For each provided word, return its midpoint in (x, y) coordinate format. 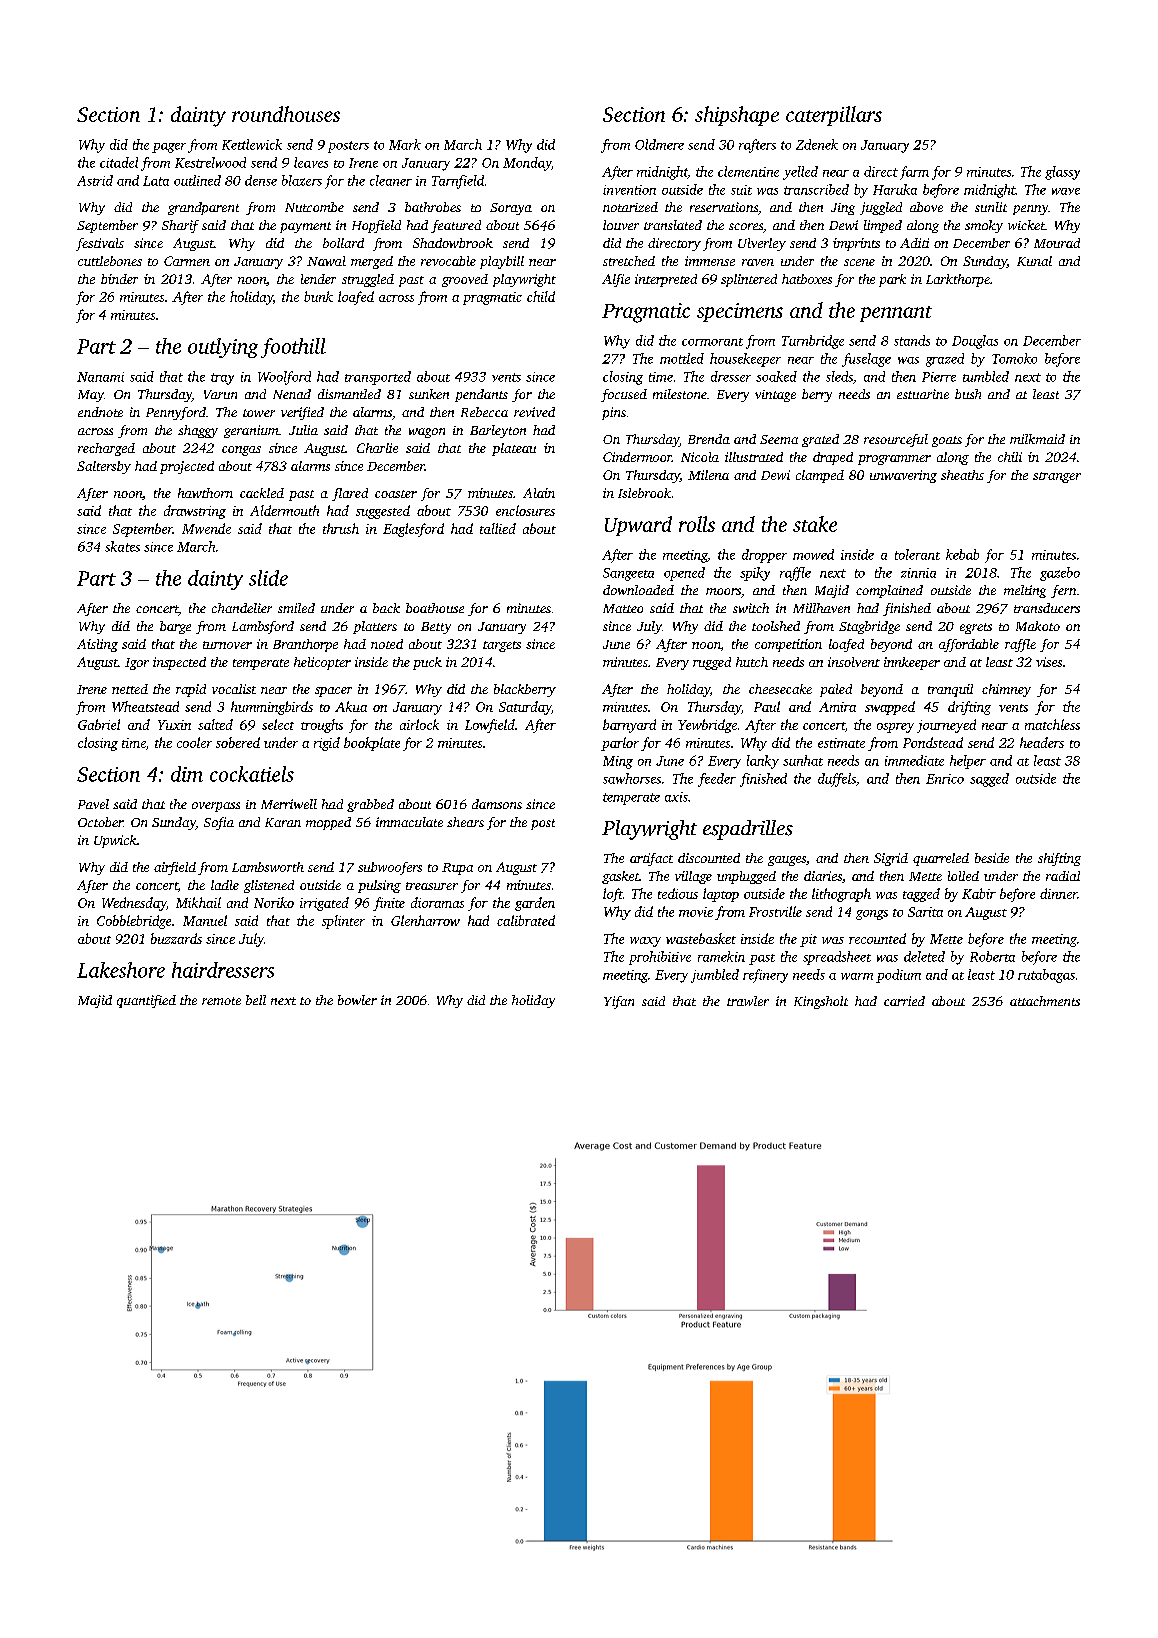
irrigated (324, 904)
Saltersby (104, 467)
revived (534, 412)
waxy (645, 942)
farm (914, 173)
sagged (989, 780)
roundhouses (286, 114)
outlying (223, 348)
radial (1063, 876)
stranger (1057, 477)
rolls (697, 524)
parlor (620, 744)
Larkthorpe (958, 280)
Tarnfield (458, 182)
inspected (179, 663)
